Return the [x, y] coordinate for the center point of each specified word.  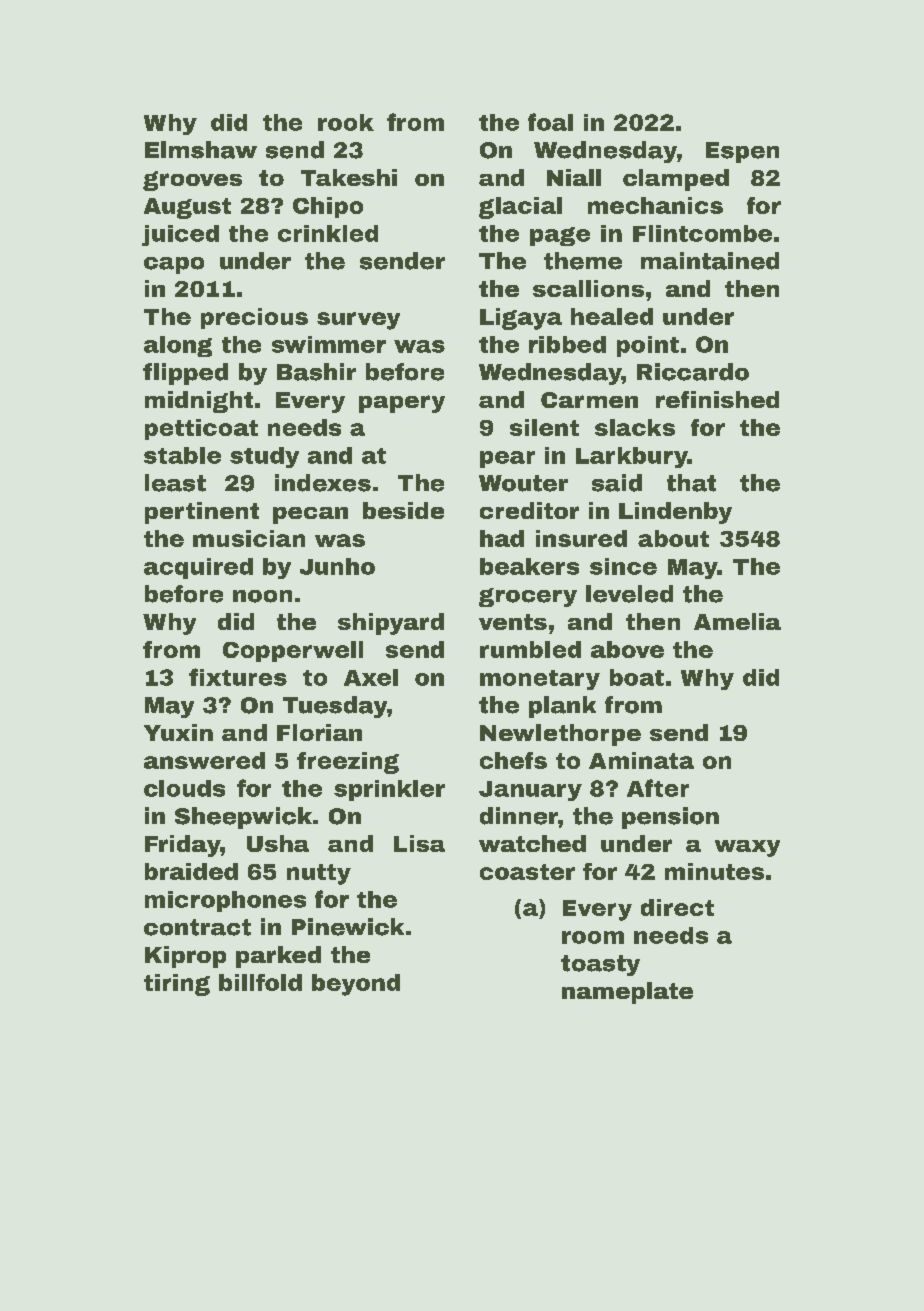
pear [507, 459]
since [623, 566]
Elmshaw [201, 150]
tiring [177, 985]
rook [346, 122]
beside [403, 510]
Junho [337, 566]
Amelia [737, 621]
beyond [356, 985]
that [691, 483]
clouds [184, 788]
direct [677, 907]
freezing [348, 763]
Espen [742, 152]
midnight [199, 402]
